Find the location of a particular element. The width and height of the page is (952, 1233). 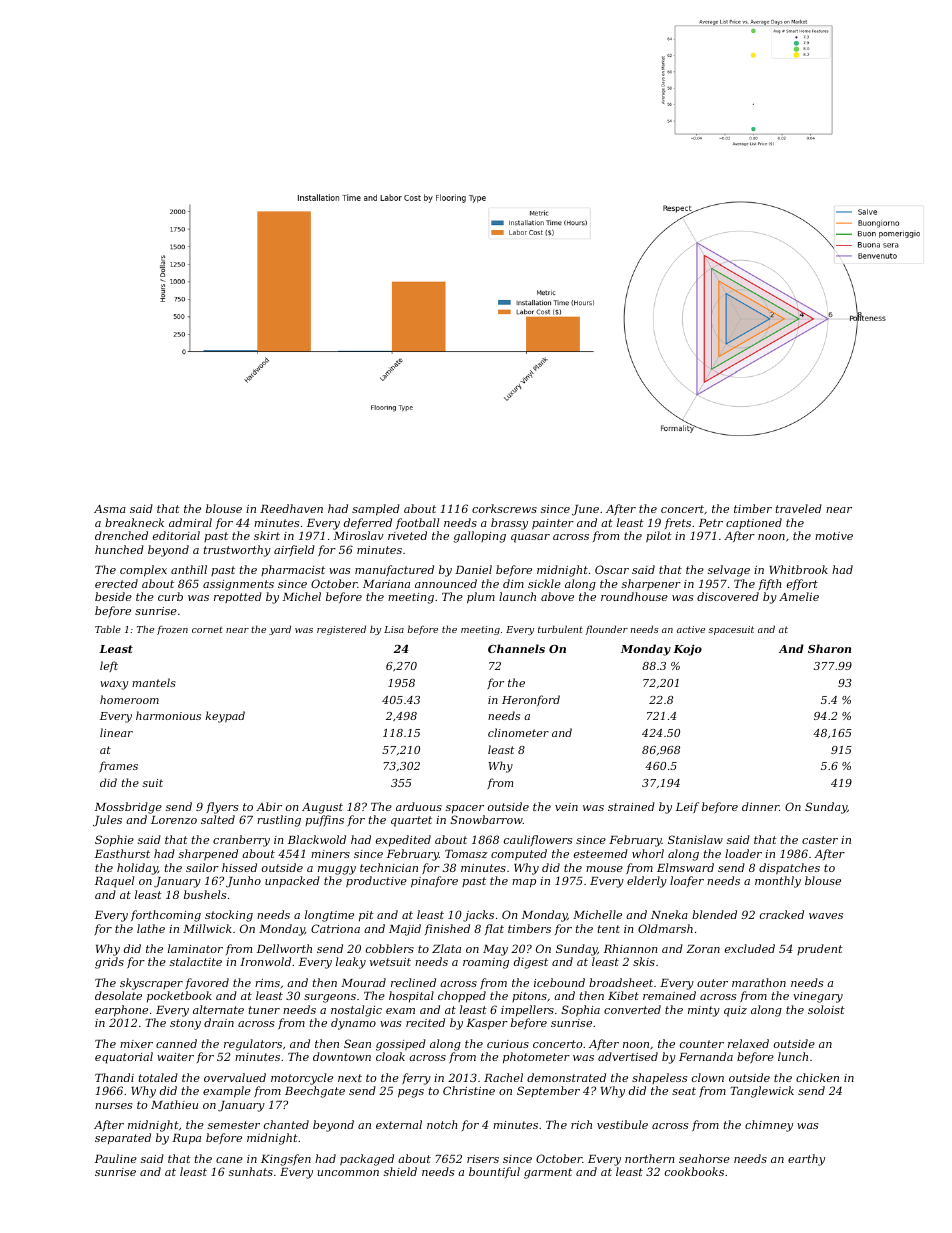

frames is located at coordinates (118, 766).
